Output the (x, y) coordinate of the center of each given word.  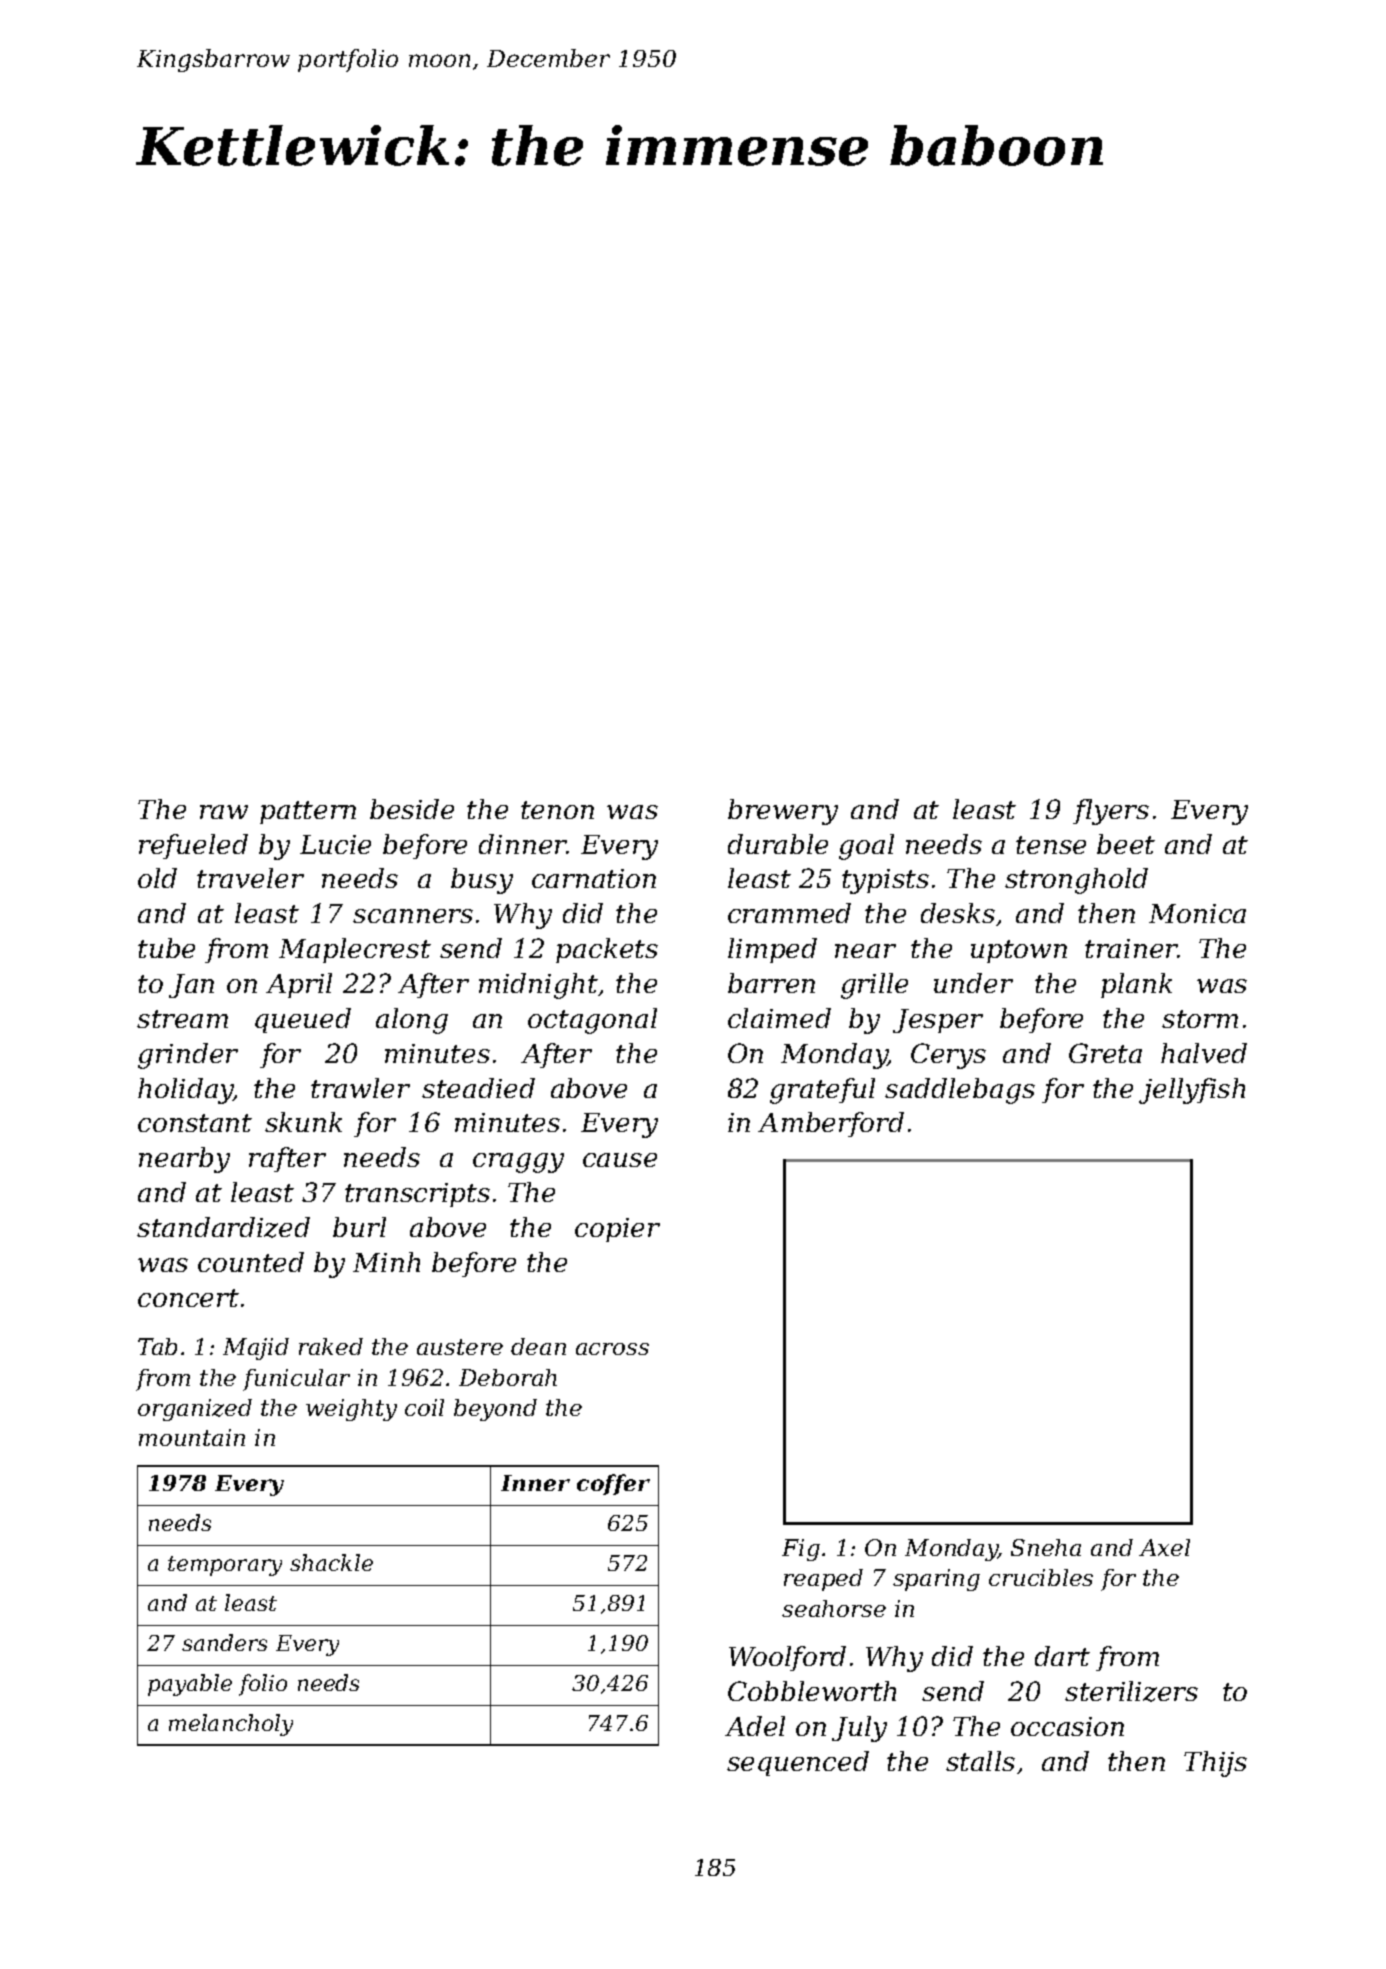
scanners (413, 916)
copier (617, 1230)
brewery (783, 812)
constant (195, 1123)
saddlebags (960, 1091)
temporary (225, 1566)
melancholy (231, 1725)
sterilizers (1131, 1691)
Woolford (787, 1658)
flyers (1111, 812)
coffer (613, 1484)
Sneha (1046, 1547)
